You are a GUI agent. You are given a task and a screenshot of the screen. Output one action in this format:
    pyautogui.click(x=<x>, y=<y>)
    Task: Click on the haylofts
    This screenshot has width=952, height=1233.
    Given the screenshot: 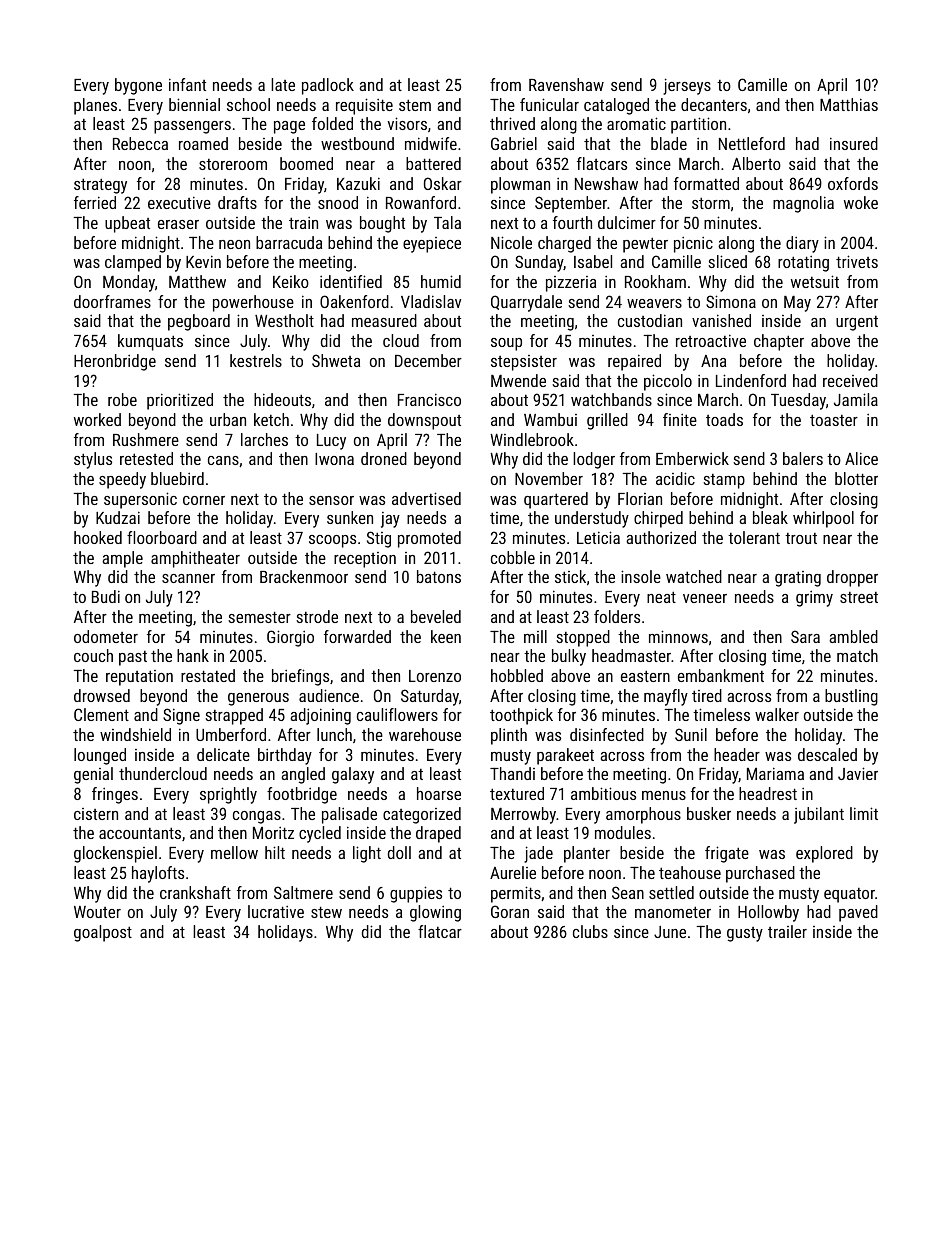 What is the action you would take?
    pyautogui.click(x=158, y=874)
